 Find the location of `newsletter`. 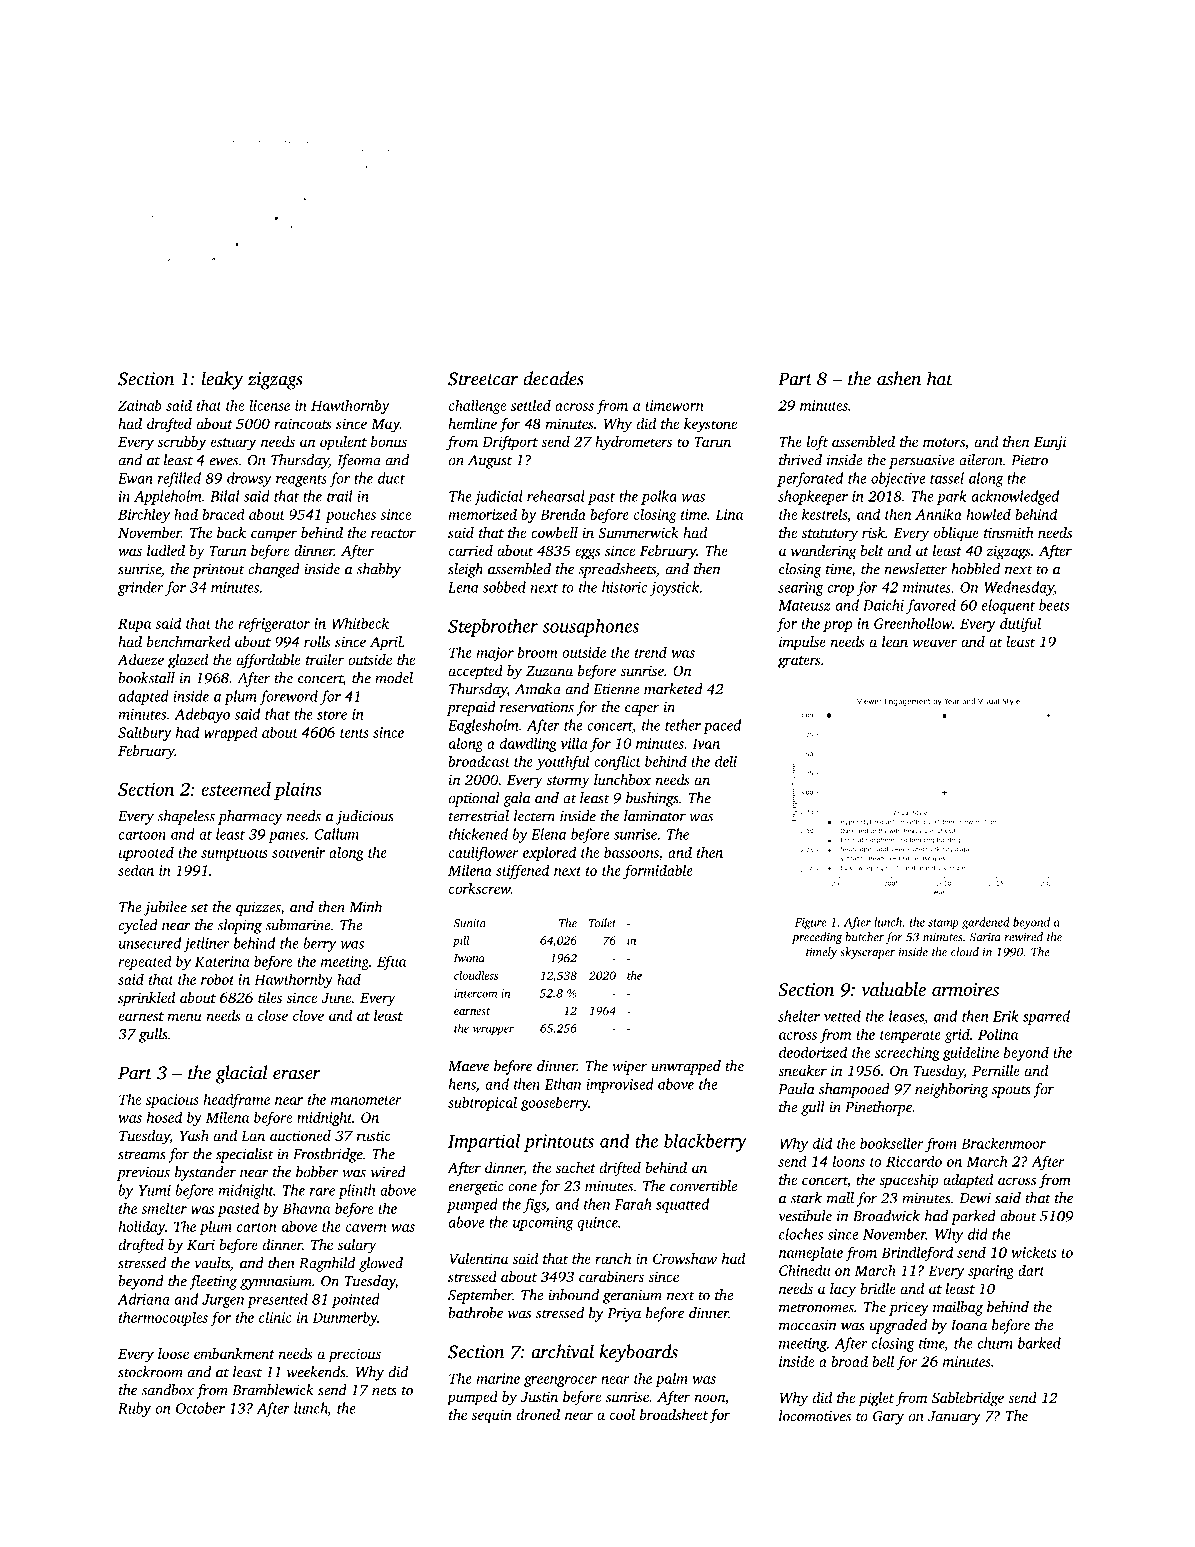

newsletter is located at coordinates (915, 569).
